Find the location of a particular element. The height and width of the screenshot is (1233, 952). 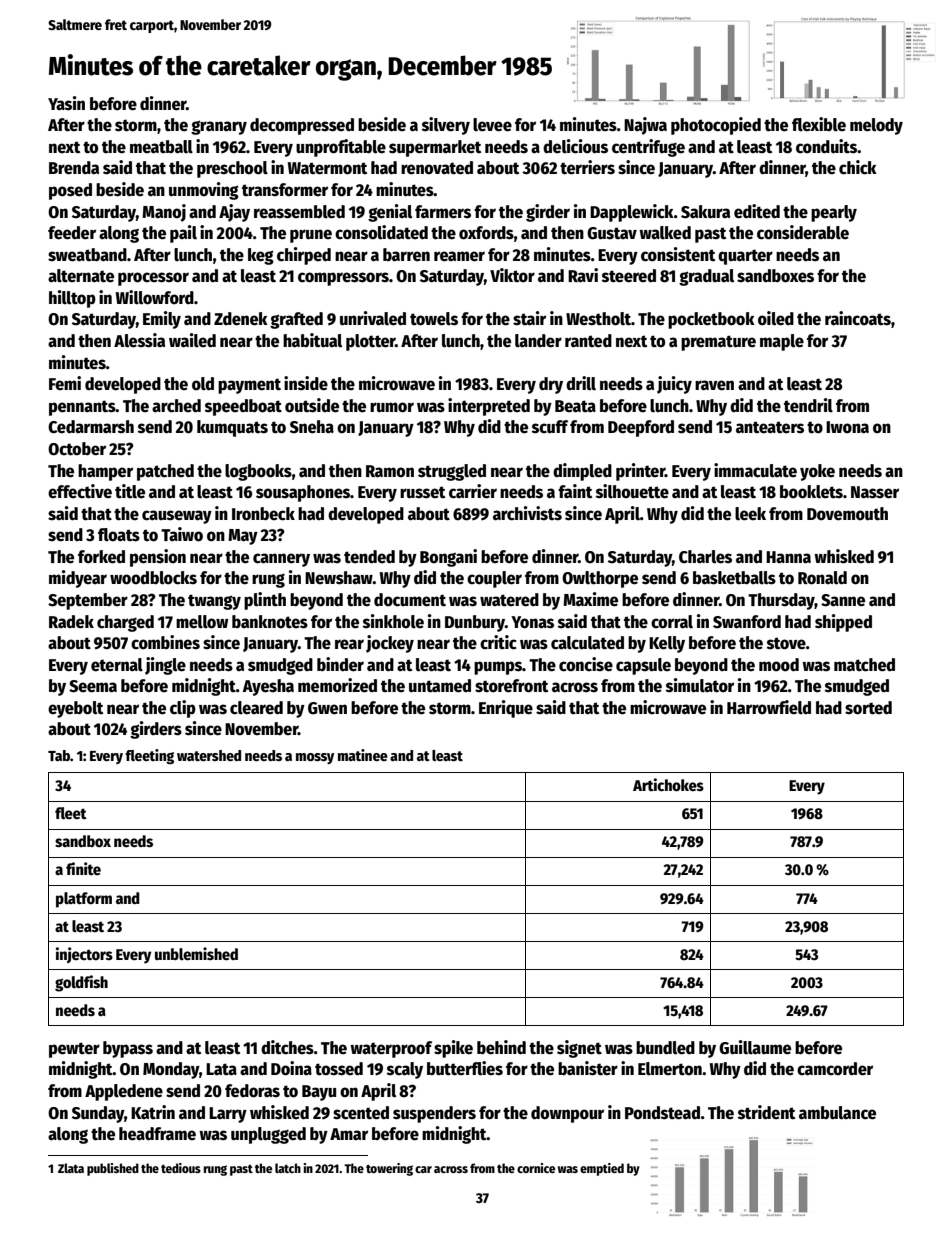

Sanne is located at coordinates (843, 600).
